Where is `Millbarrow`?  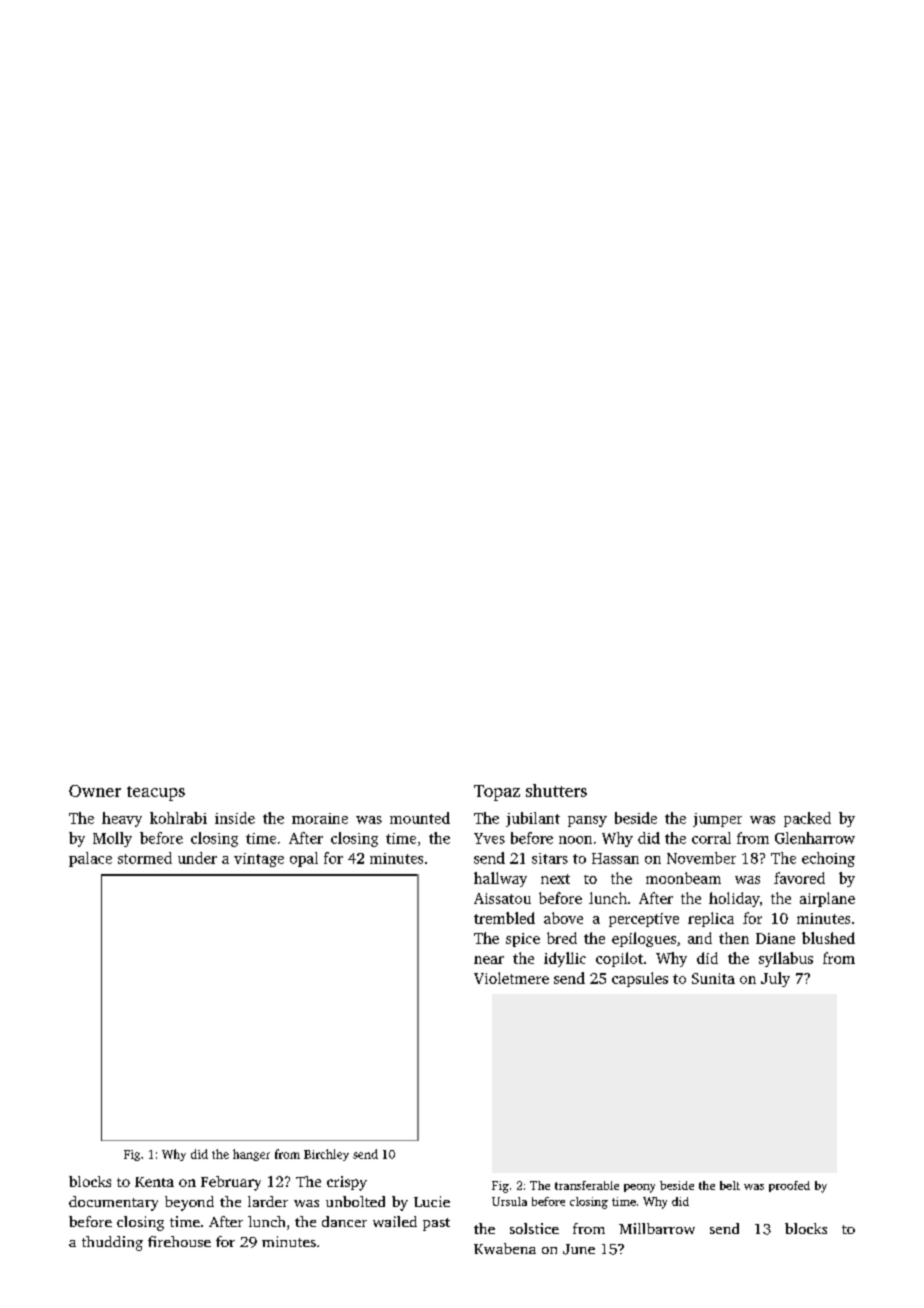 Millbarrow is located at coordinates (657, 1228).
